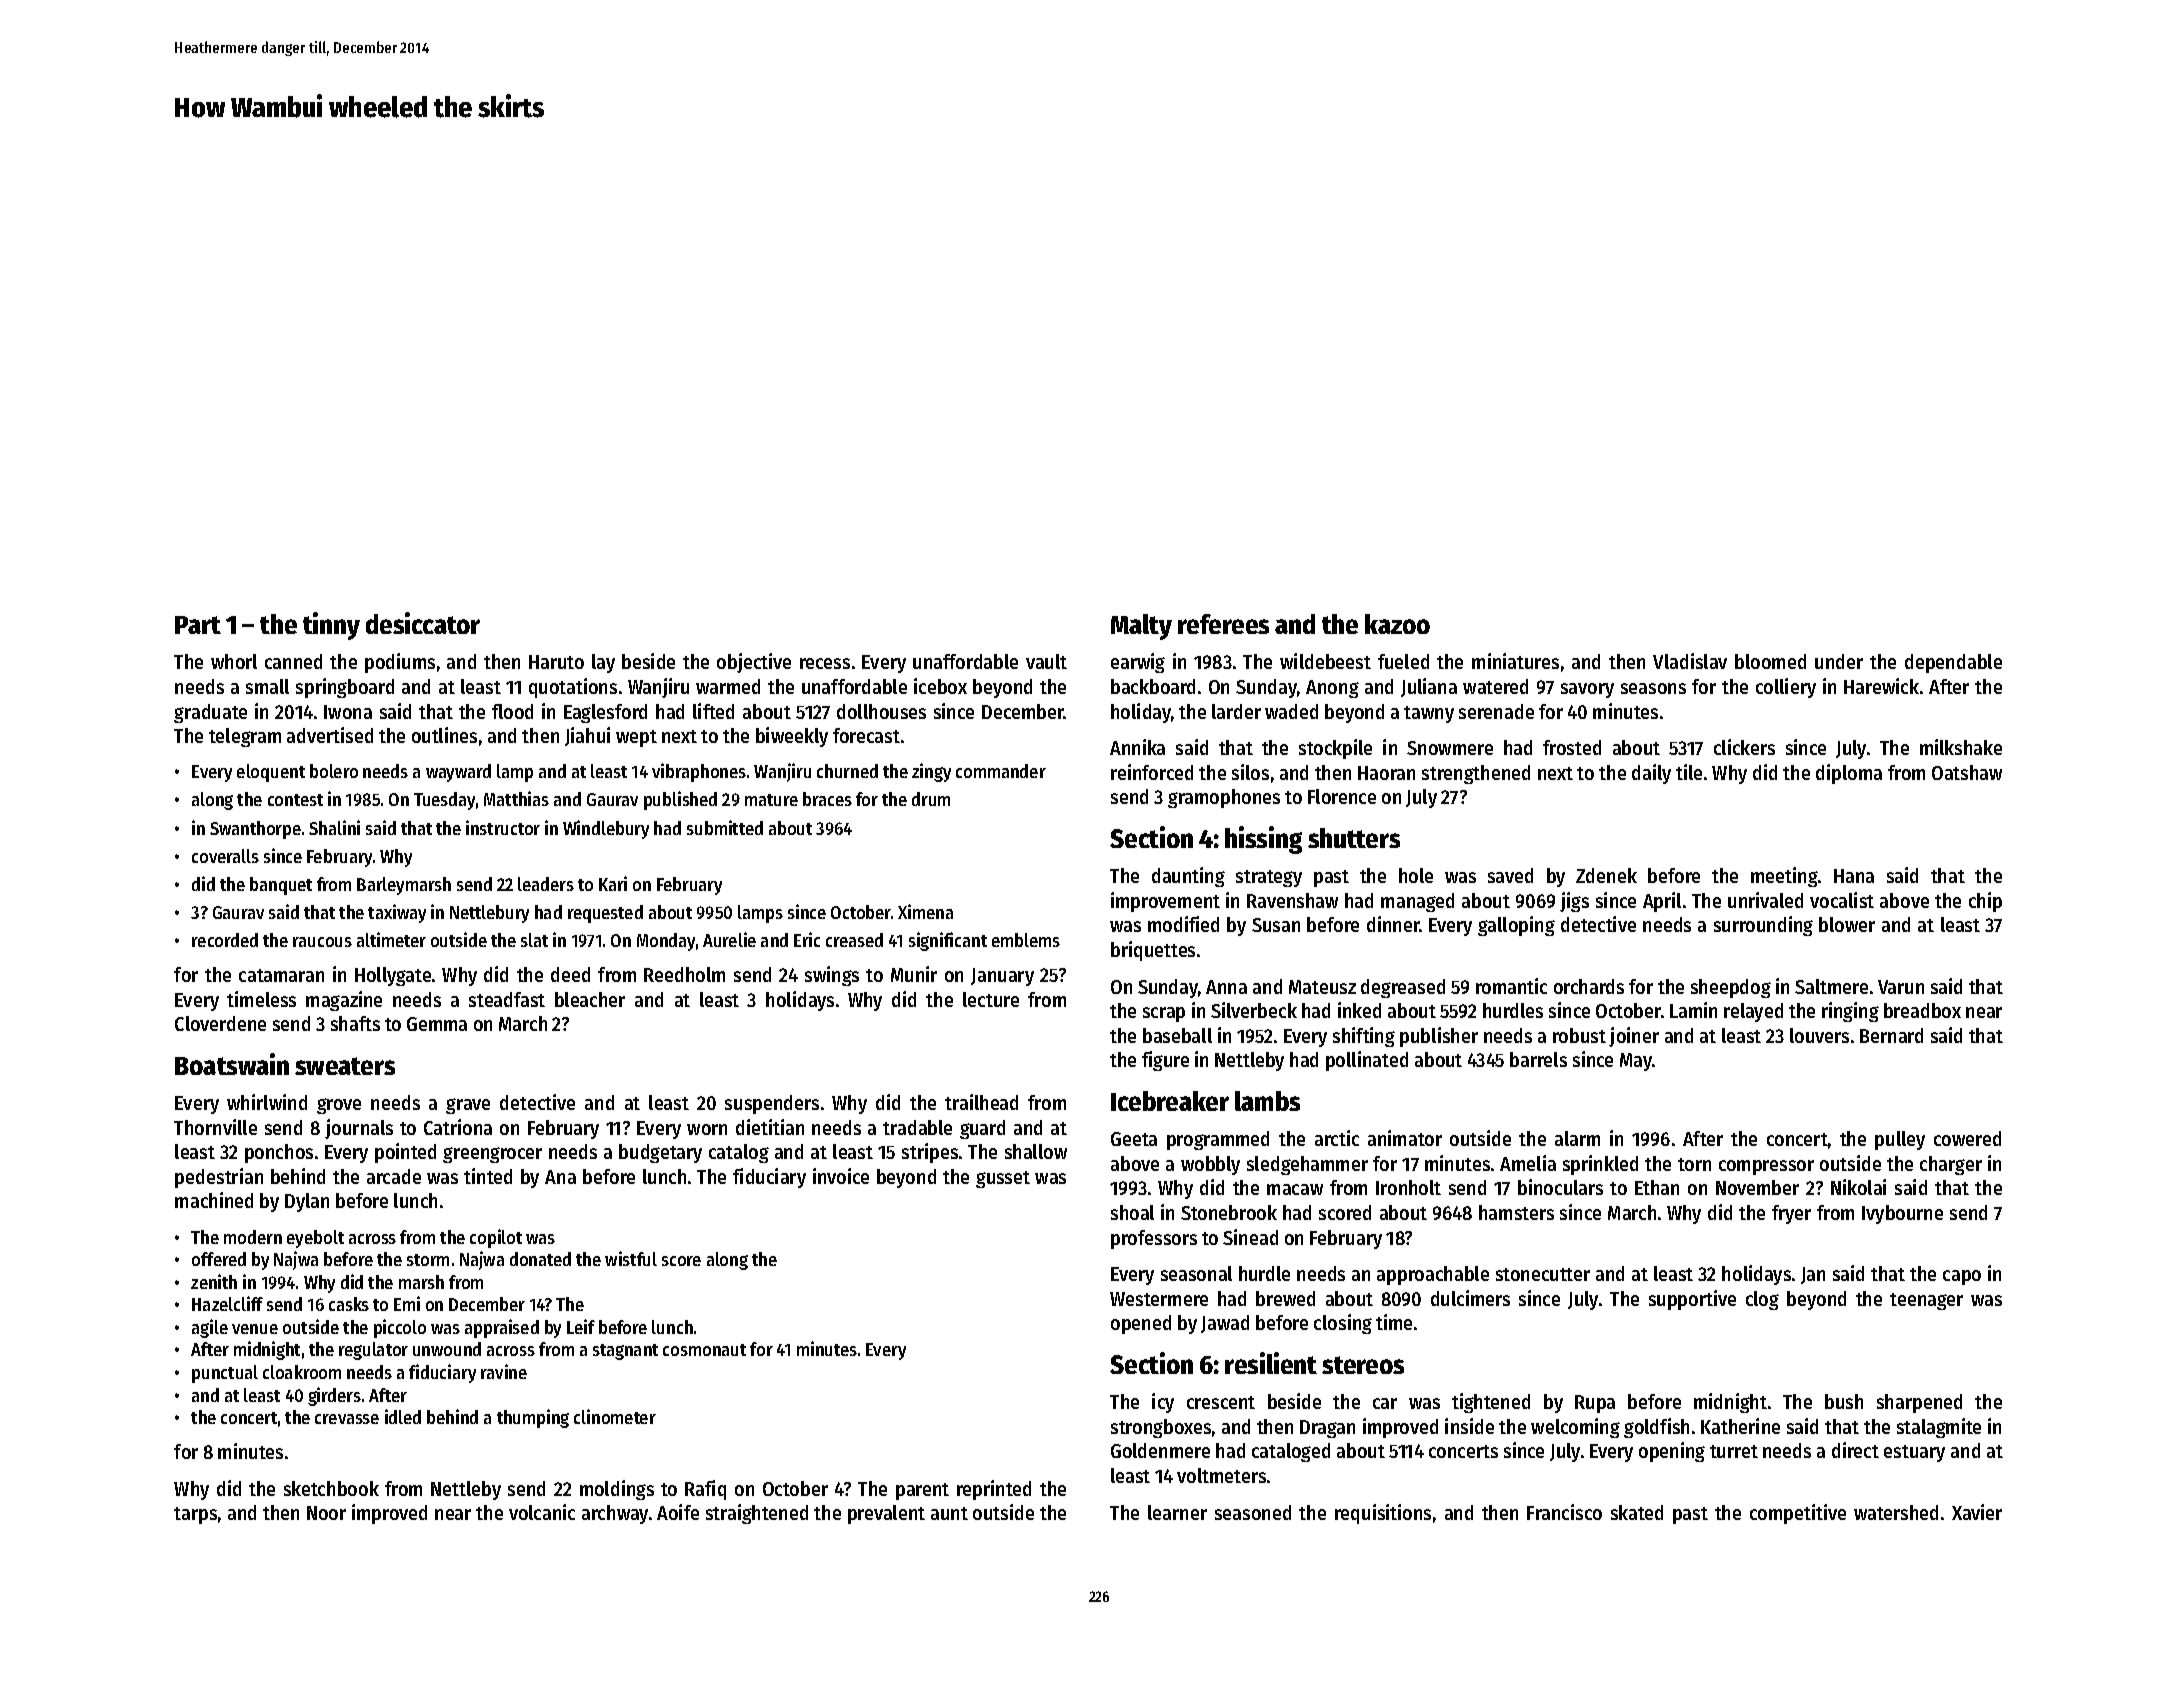 The image size is (2178, 1683). Describe the element at coordinates (615, 1416) in the image. I see `clinometer` at that location.
